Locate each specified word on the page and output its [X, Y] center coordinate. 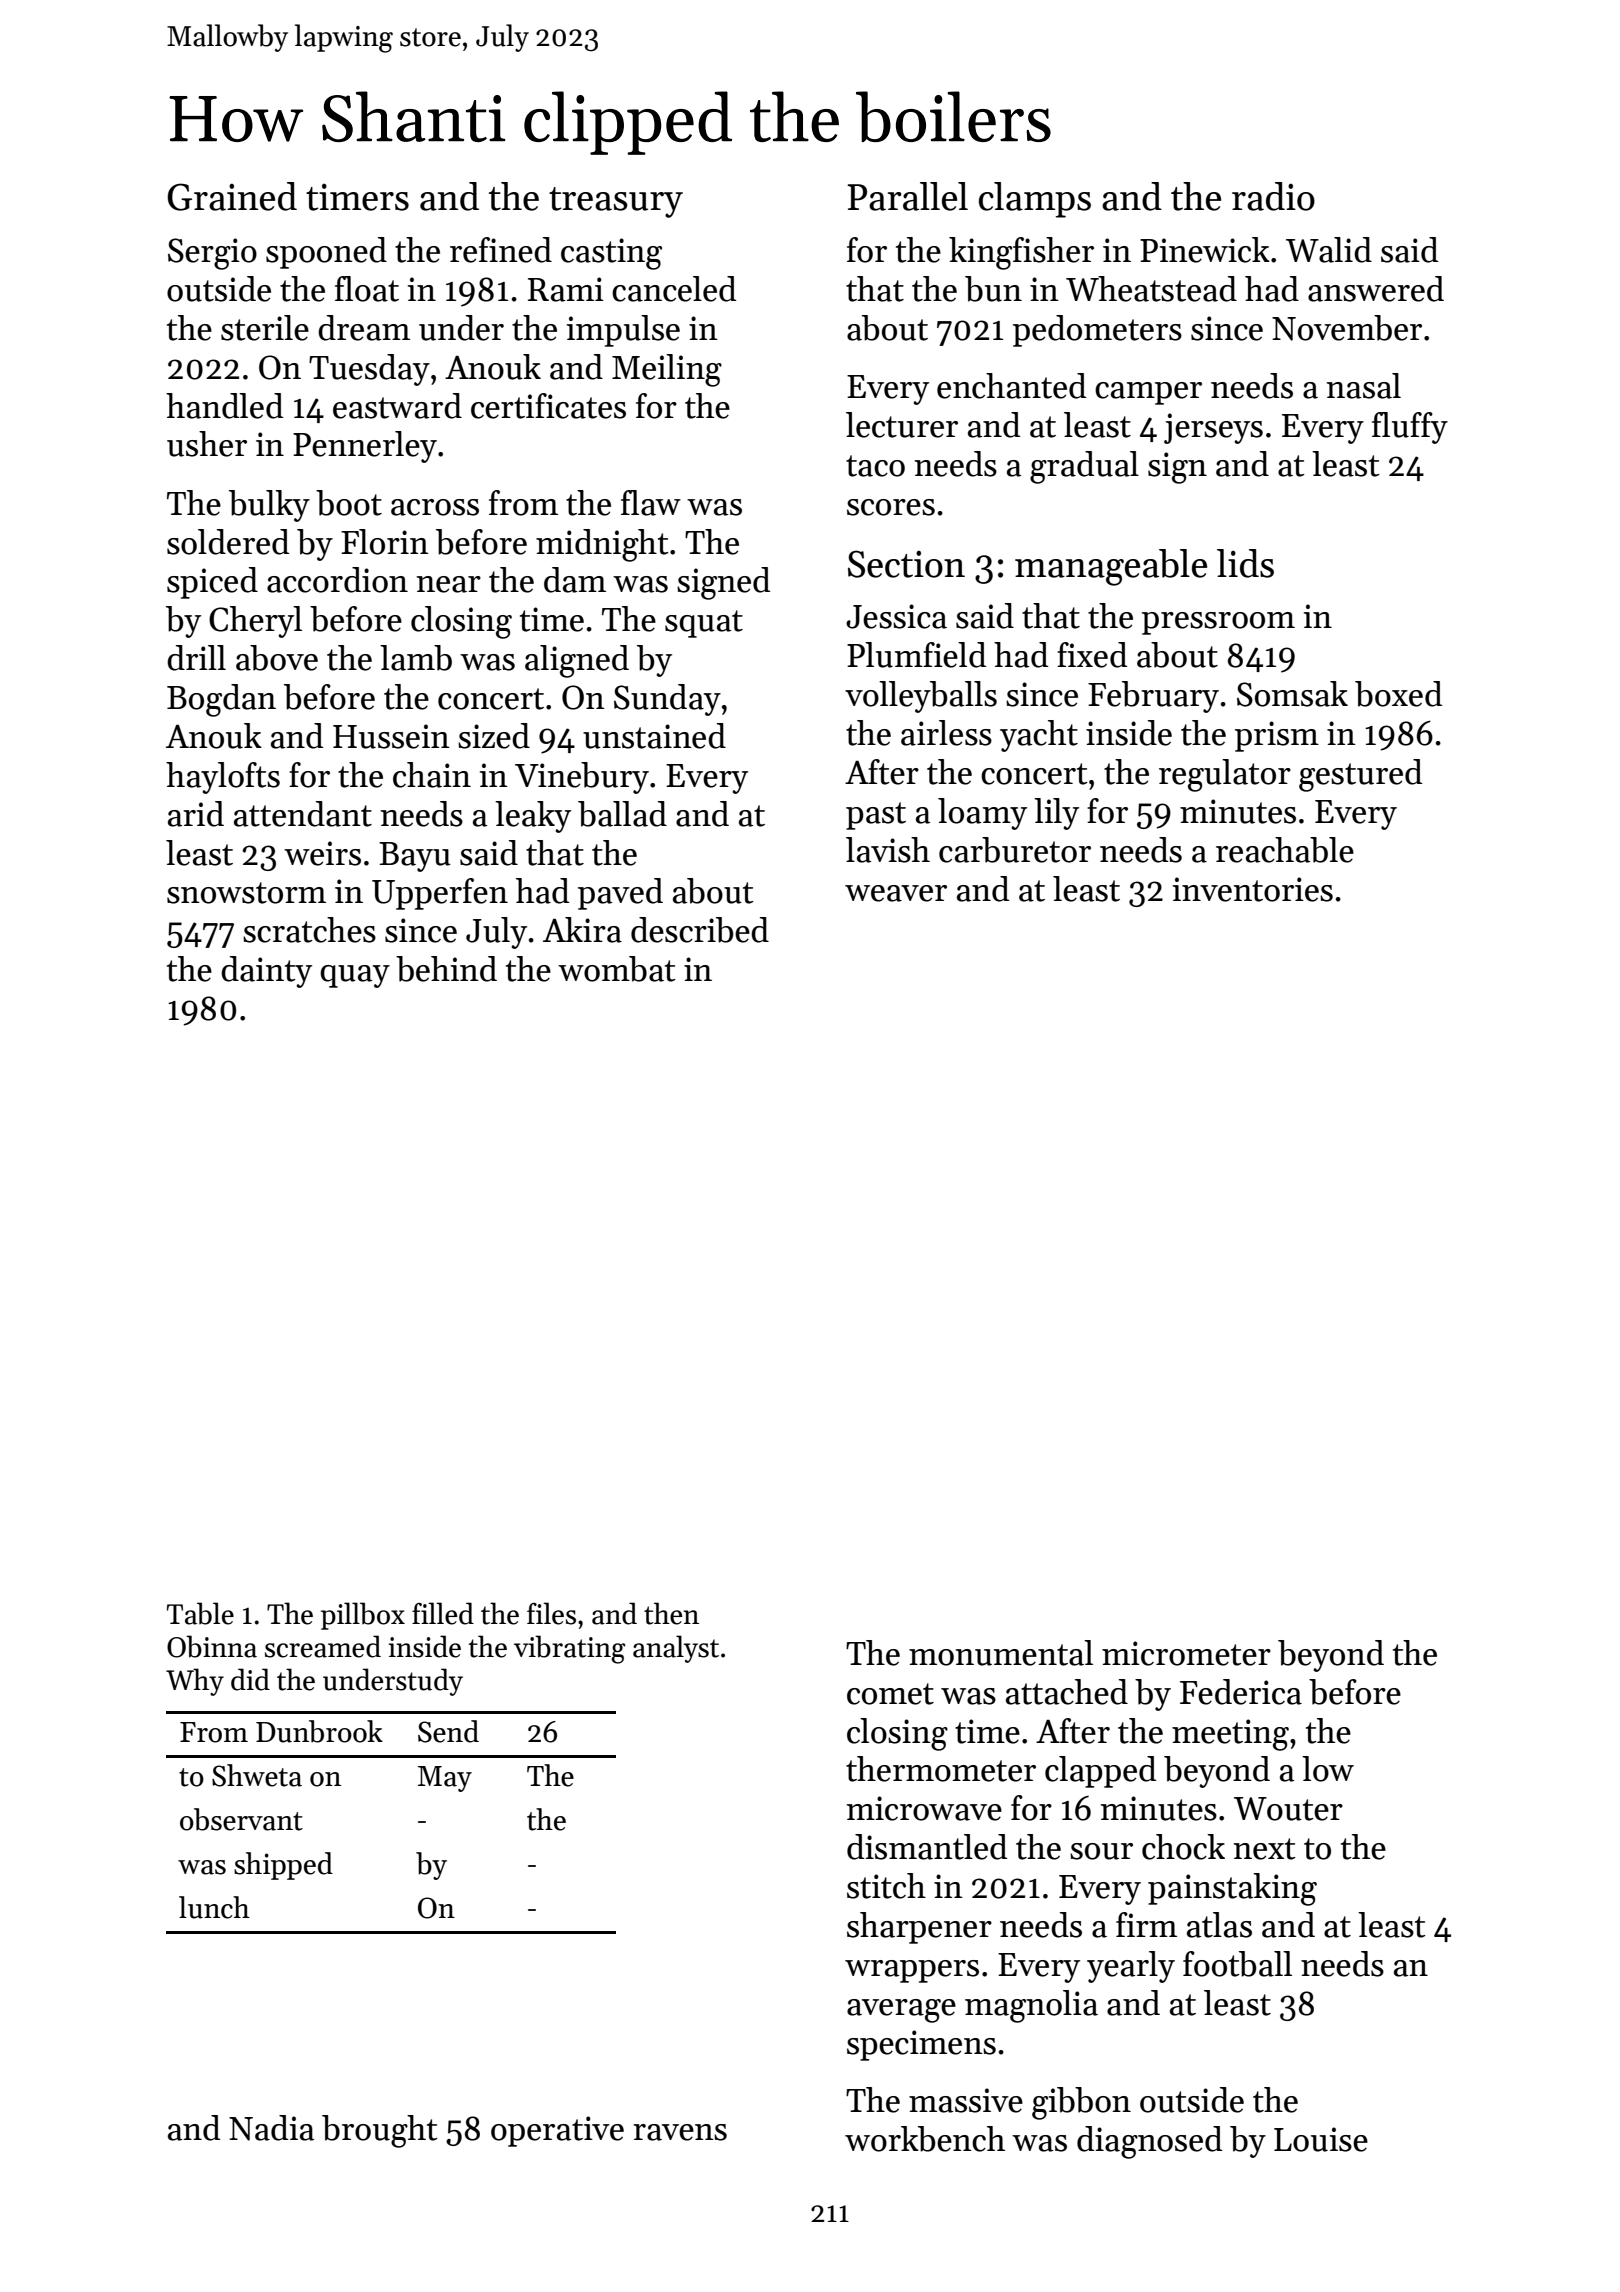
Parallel [907, 196]
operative [557, 2131]
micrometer [1186, 1653]
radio [1273, 196]
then [671, 1613]
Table [200, 1613]
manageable [1111, 567]
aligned [577, 661]
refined [501, 250]
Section [906, 564]
